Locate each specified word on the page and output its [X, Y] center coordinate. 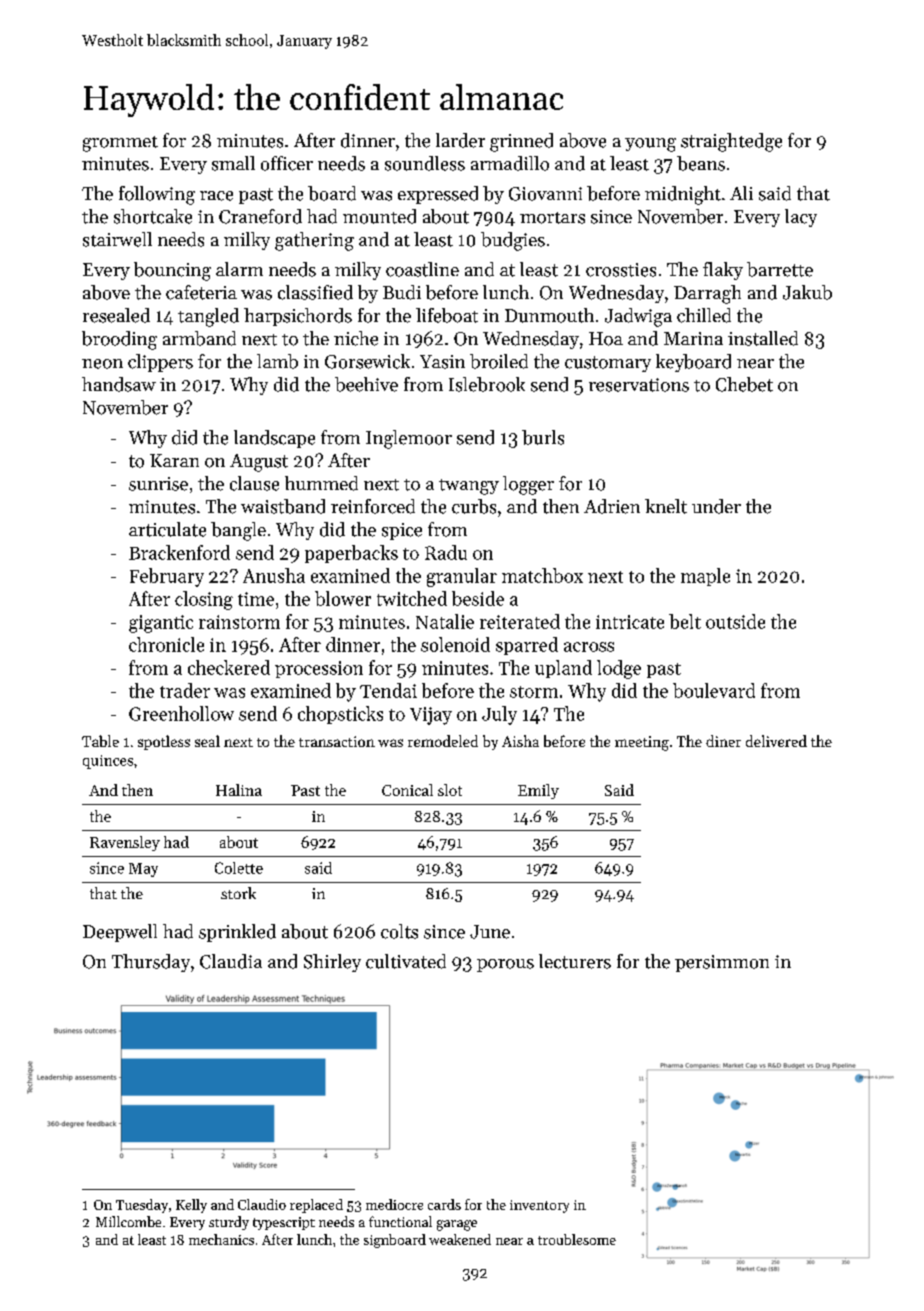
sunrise [158, 484]
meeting [642, 743]
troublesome [577, 1239]
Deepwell [120, 933]
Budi [402, 292]
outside [735, 621]
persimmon [722, 963]
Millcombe [128, 1221]
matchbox [542, 575]
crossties [621, 270]
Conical [407, 790]
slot [450, 790]
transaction [337, 741]
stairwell [117, 239]
